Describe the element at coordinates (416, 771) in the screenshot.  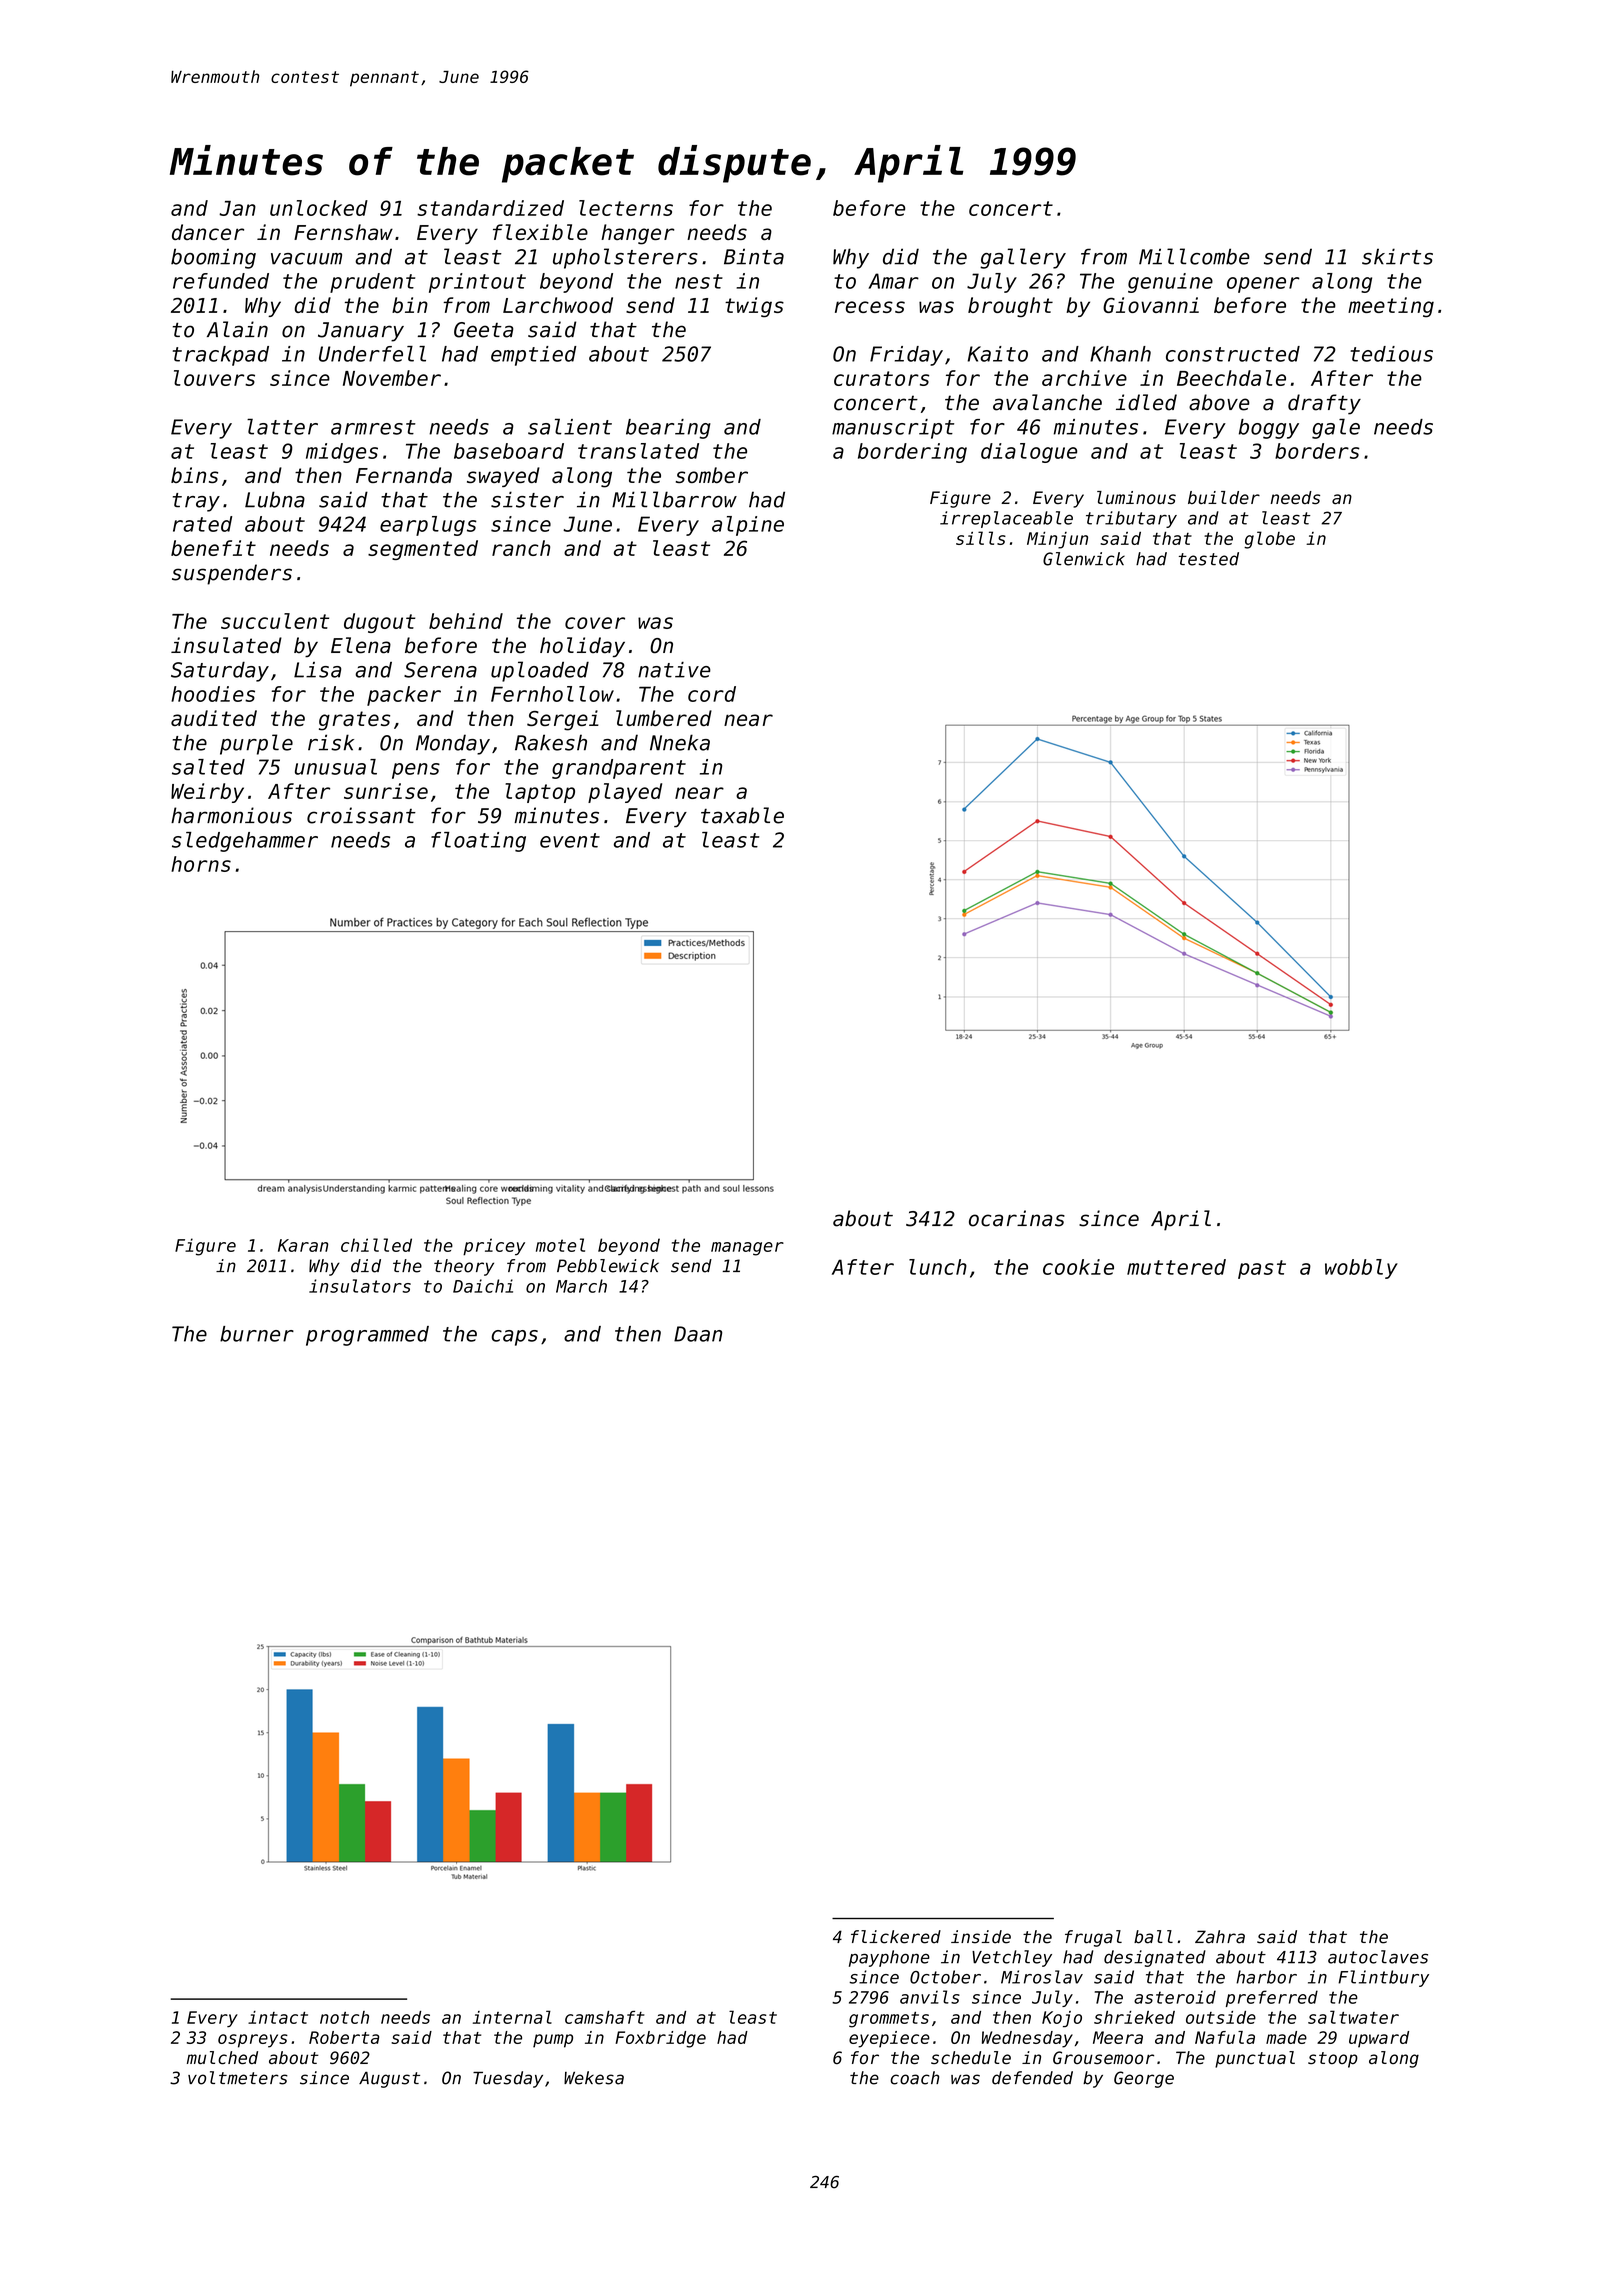
I see `pens` at that location.
